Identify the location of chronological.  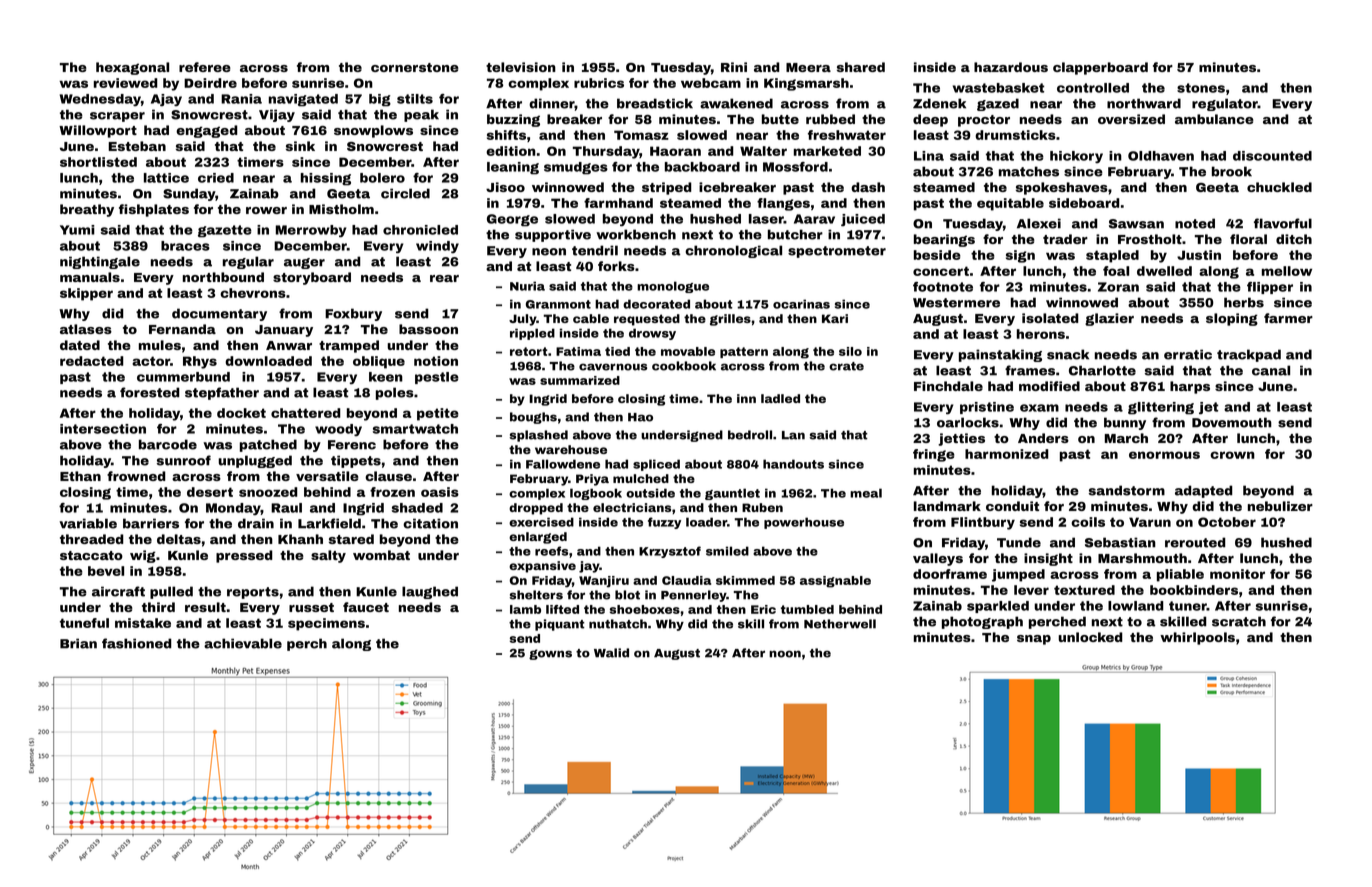
(733, 251).
